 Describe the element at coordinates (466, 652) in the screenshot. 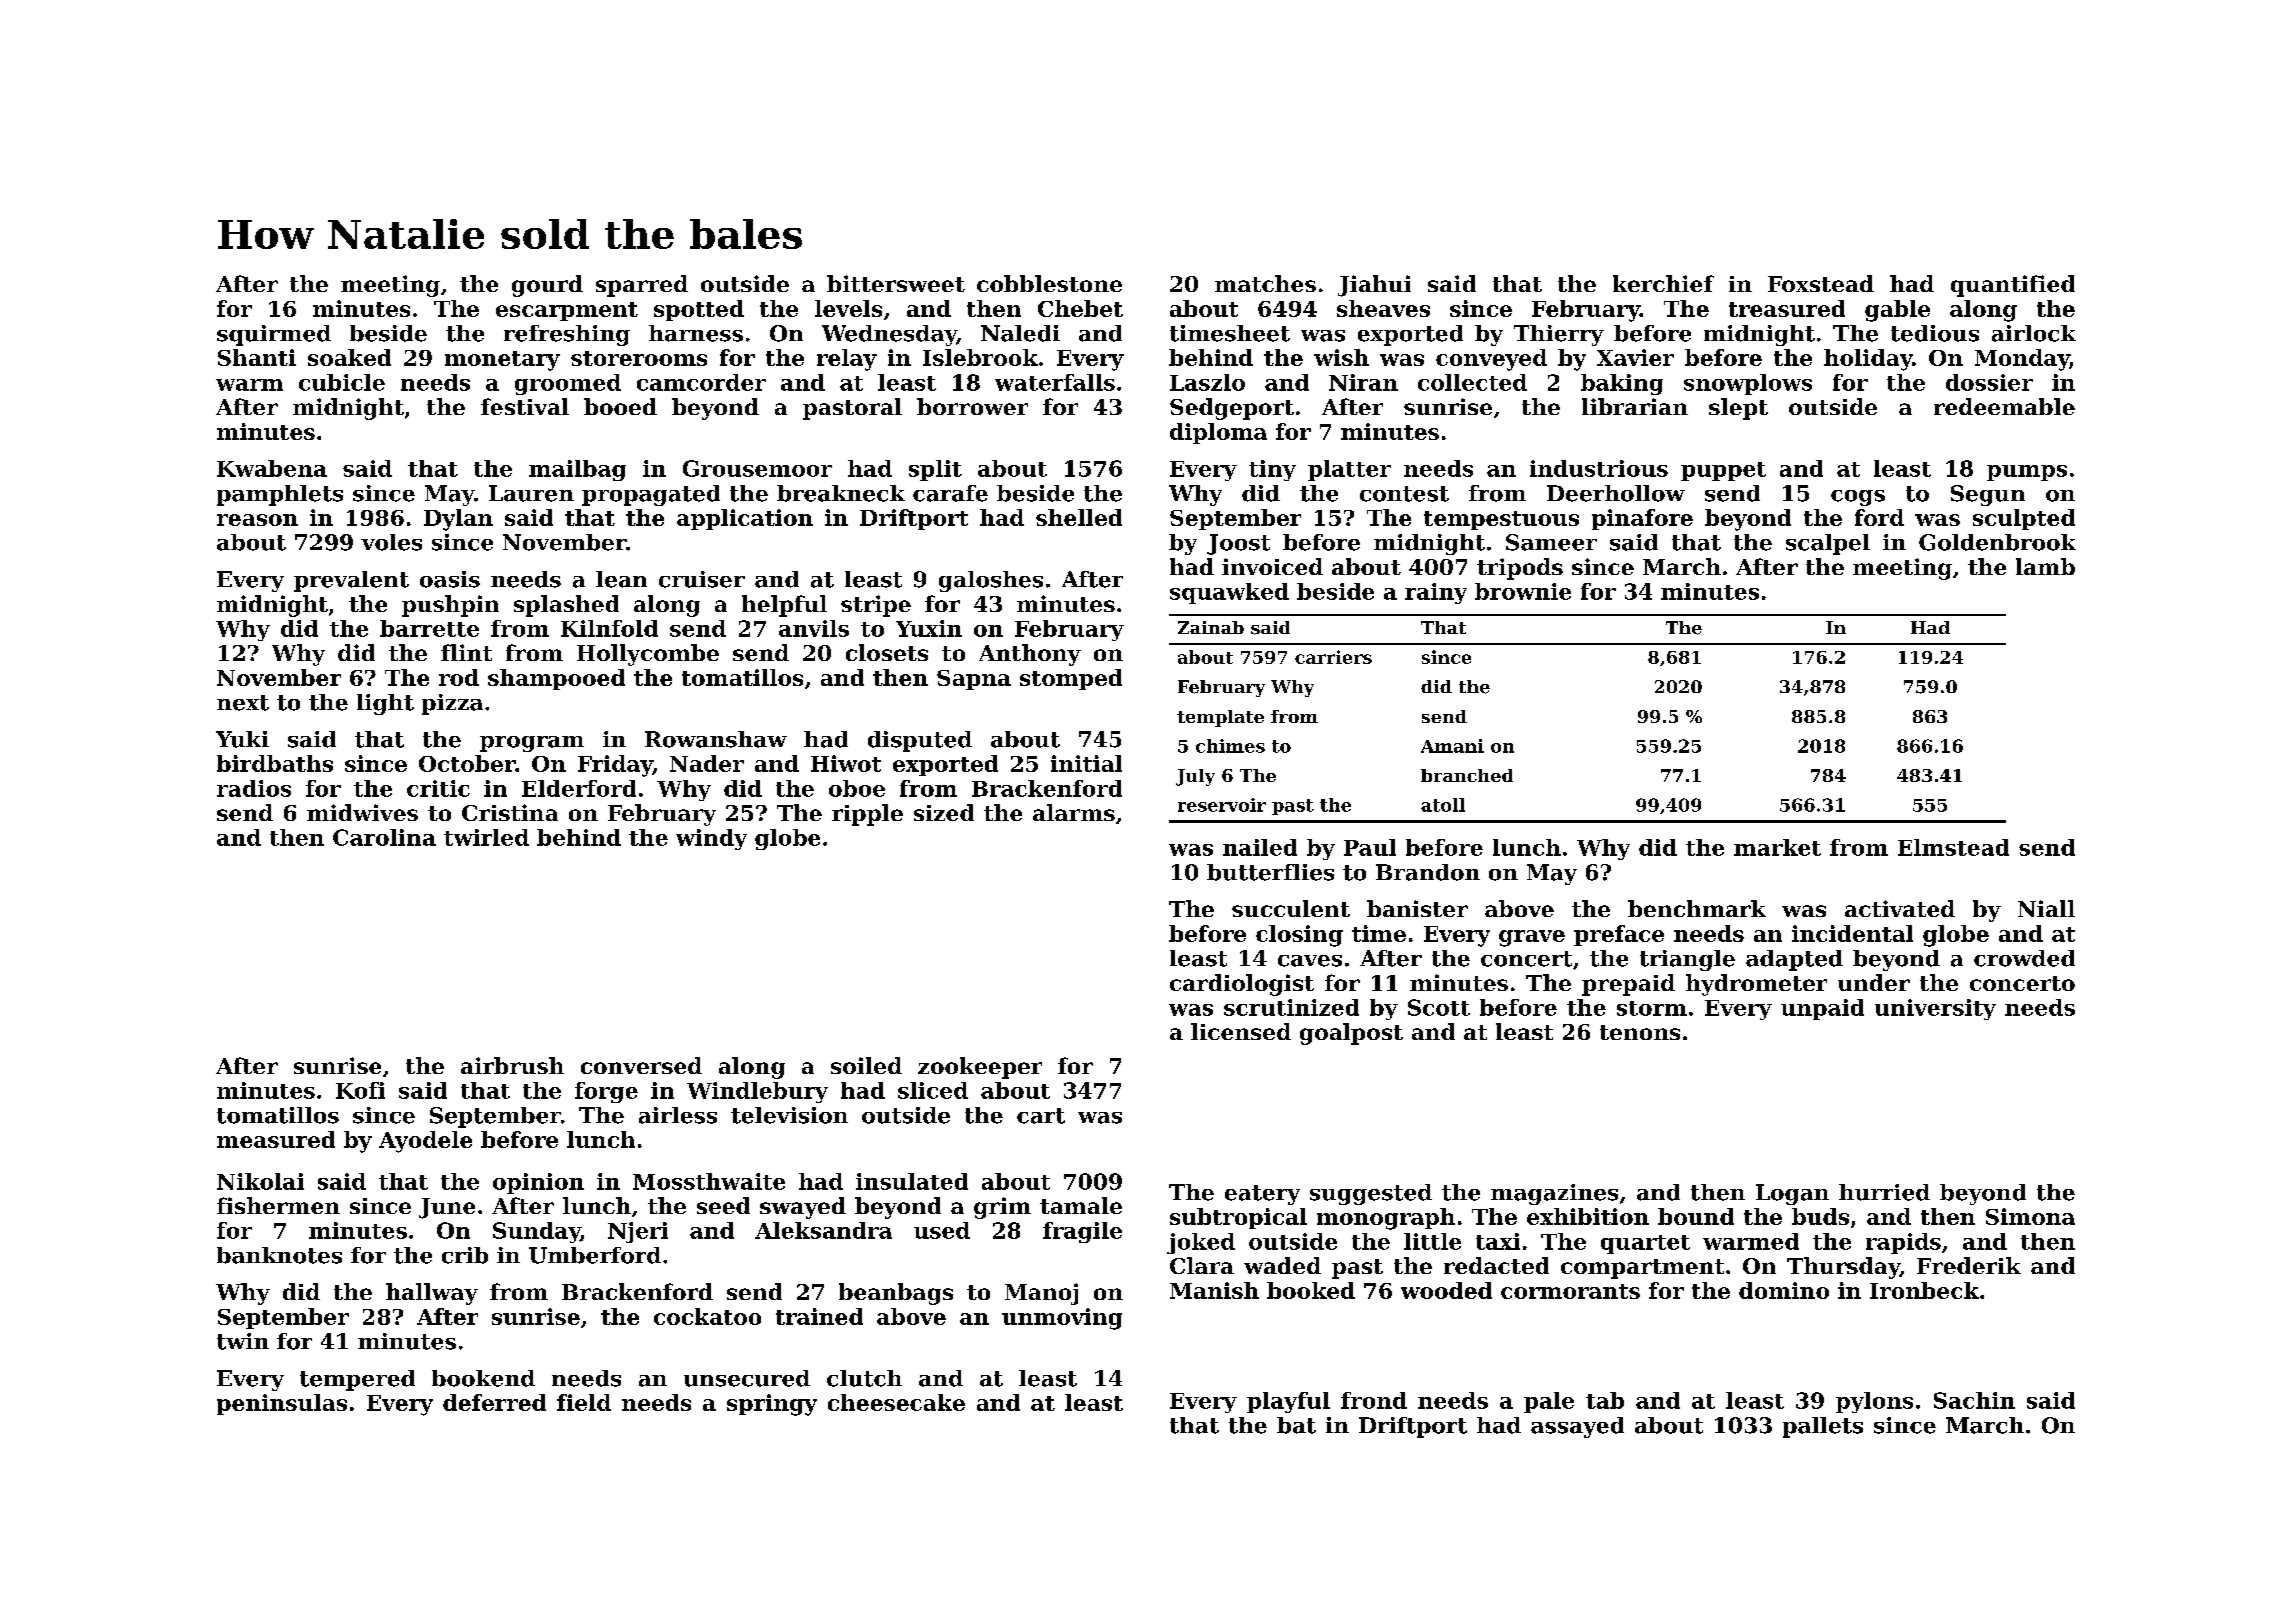

I see `flint` at that location.
